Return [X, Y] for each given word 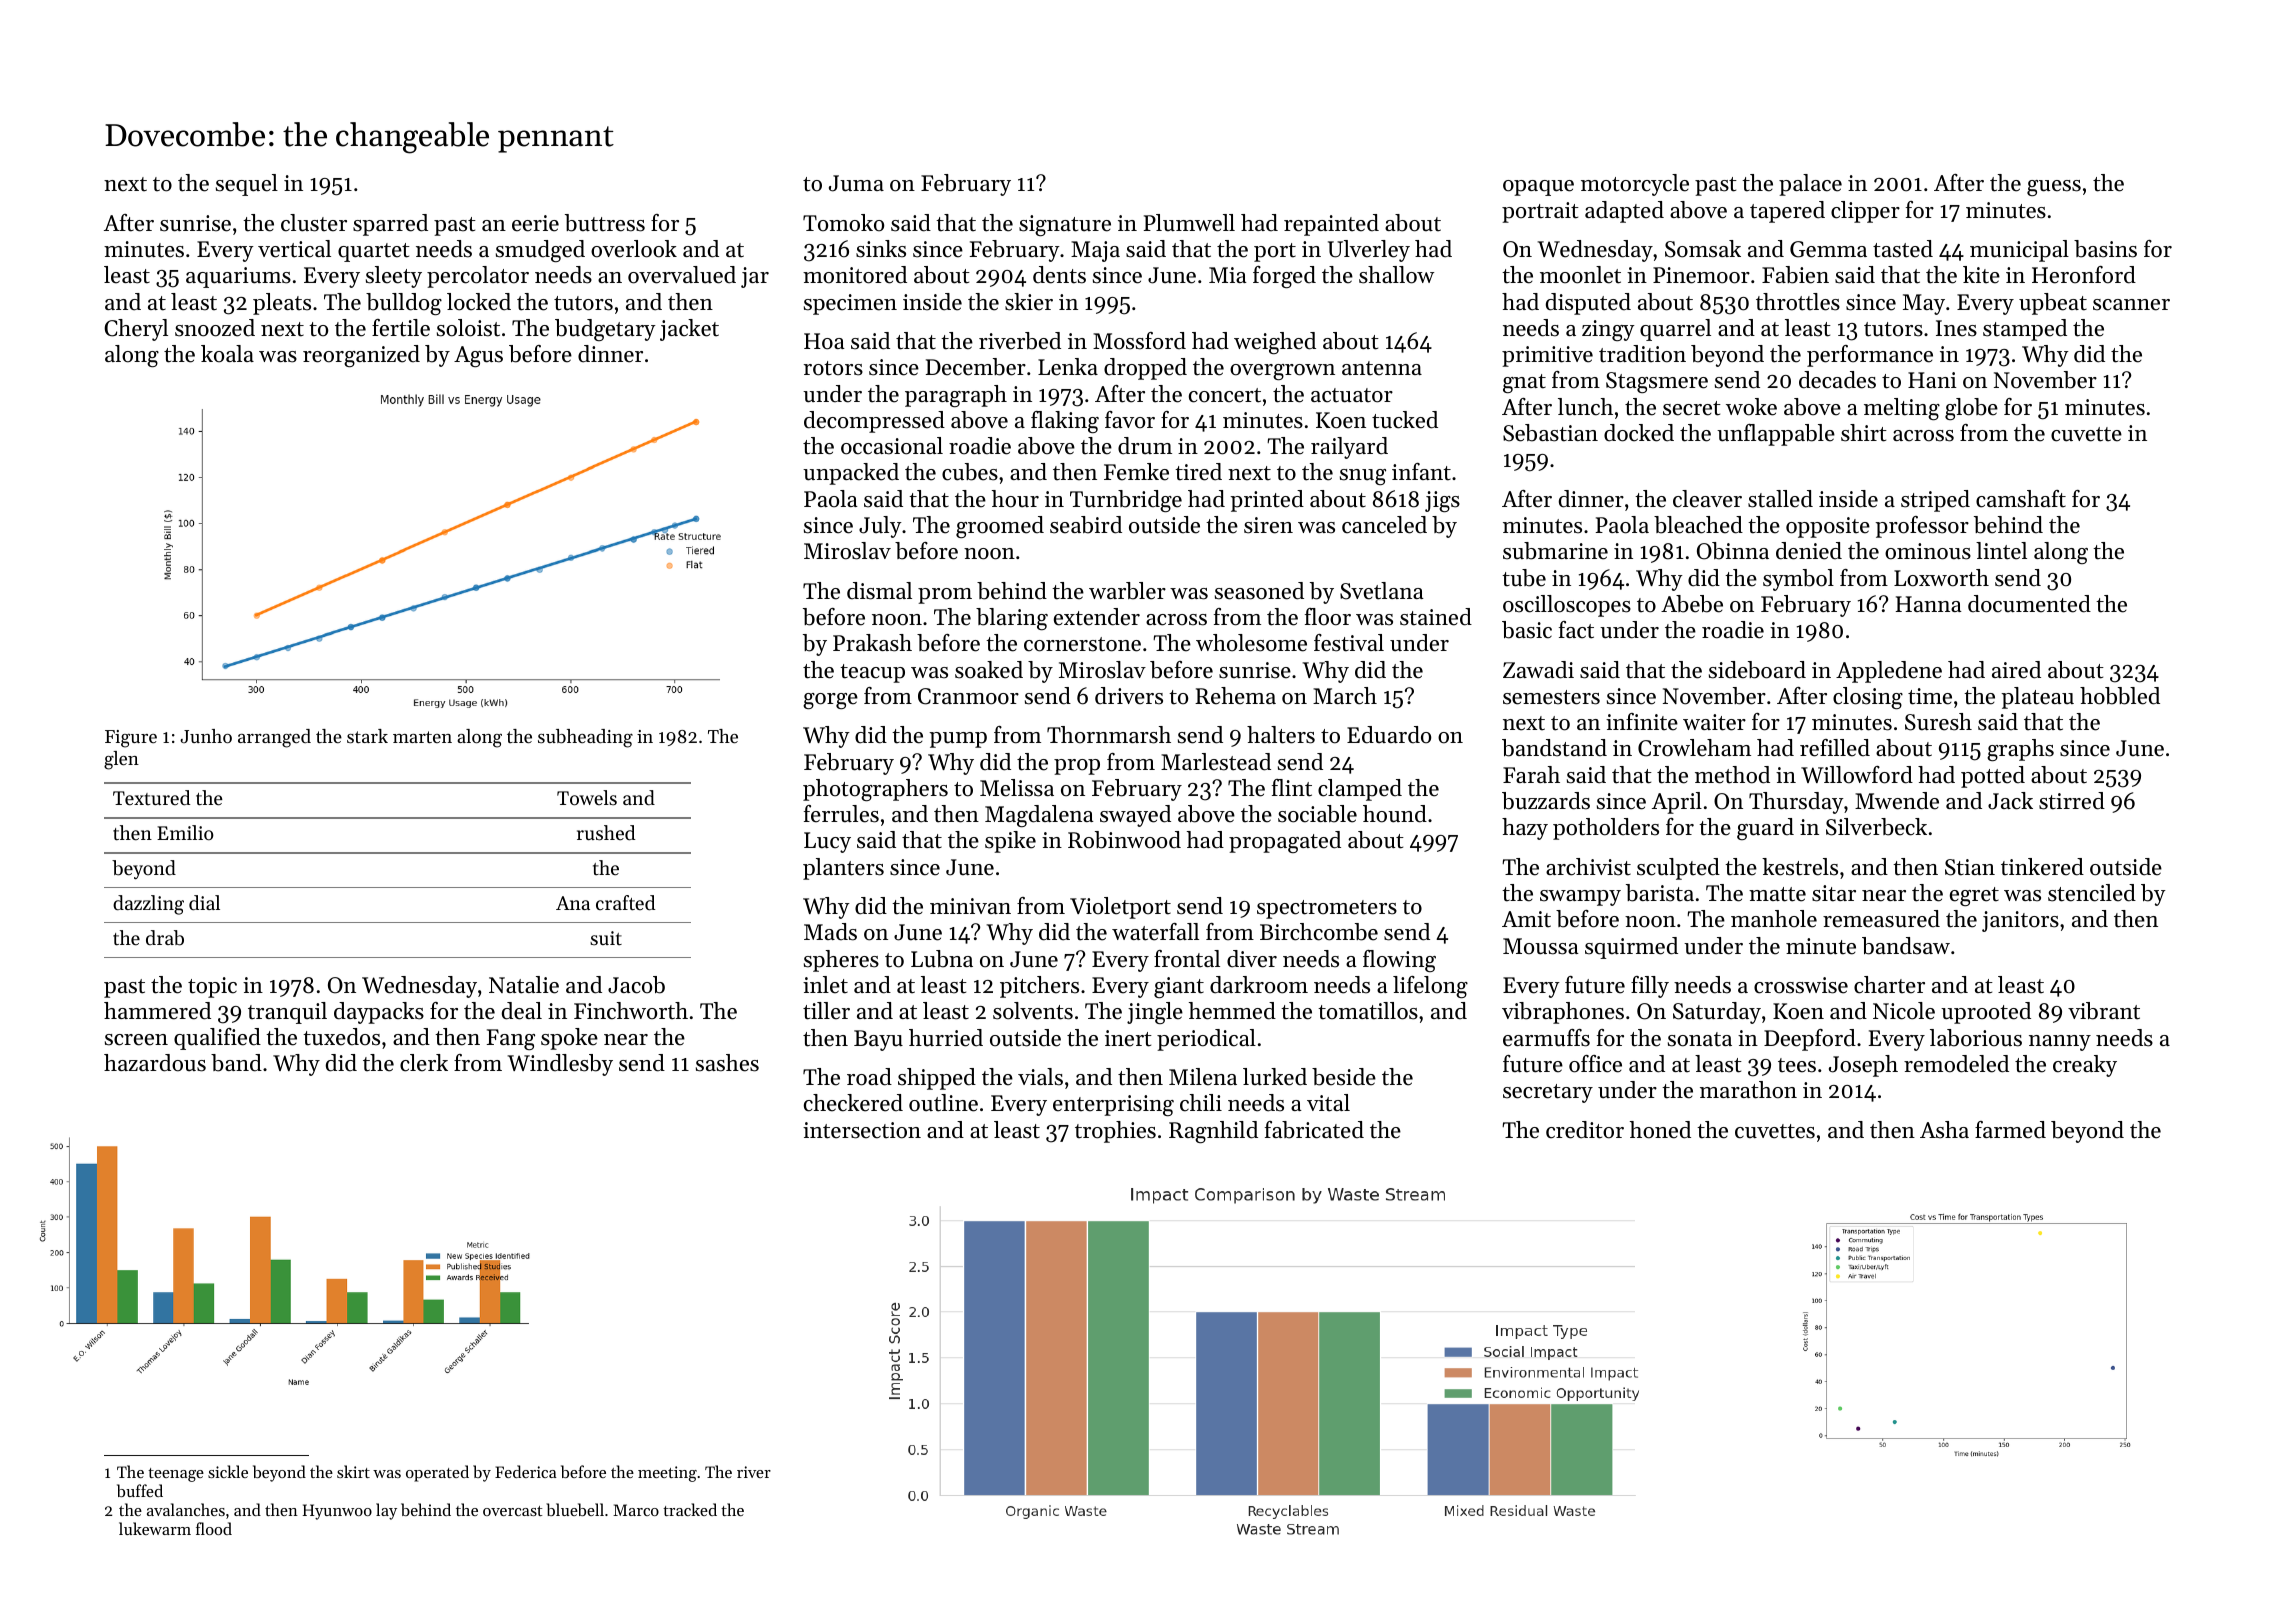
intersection [862, 1130]
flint [1292, 788]
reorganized [361, 356]
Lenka [1068, 367]
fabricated [1314, 1130]
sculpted [1678, 869]
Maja [1095, 251]
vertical [294, 249]
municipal [2019, 251]
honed [1660, 1130]
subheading [585, 738]
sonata [1700, 1039]
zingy [1608, 330]
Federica [526, 1471]
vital [1328, 1103]
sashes [727, 1063]
